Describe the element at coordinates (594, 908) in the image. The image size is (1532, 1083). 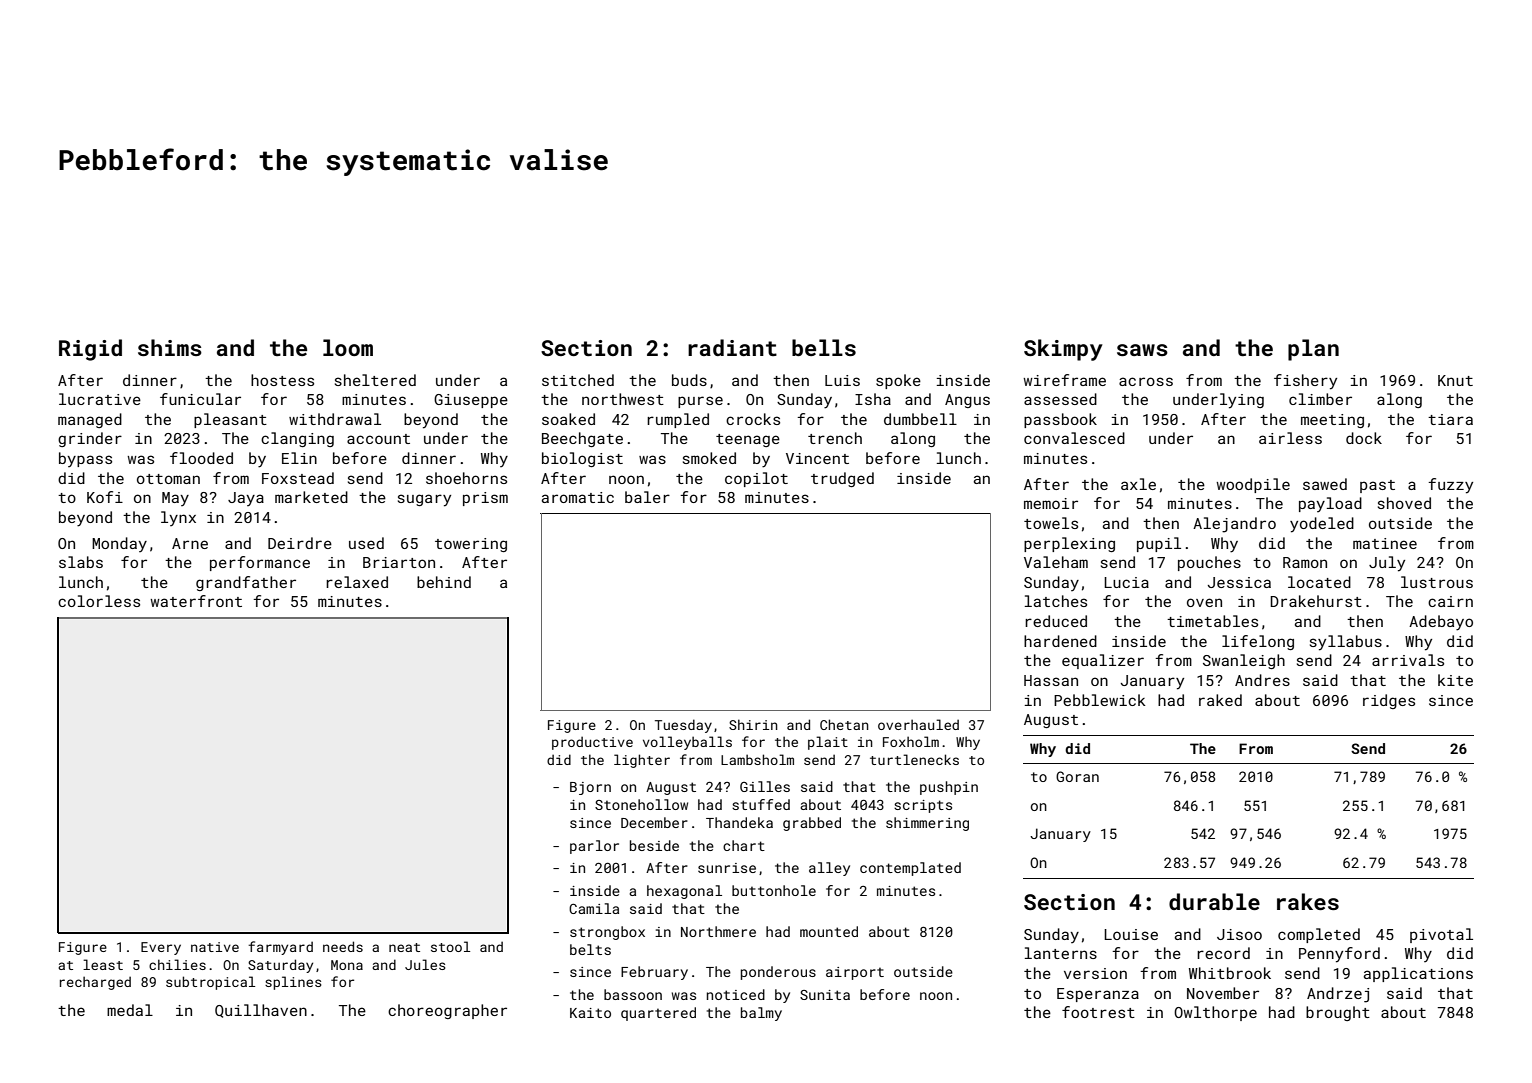
I see `Camila` at that location.
